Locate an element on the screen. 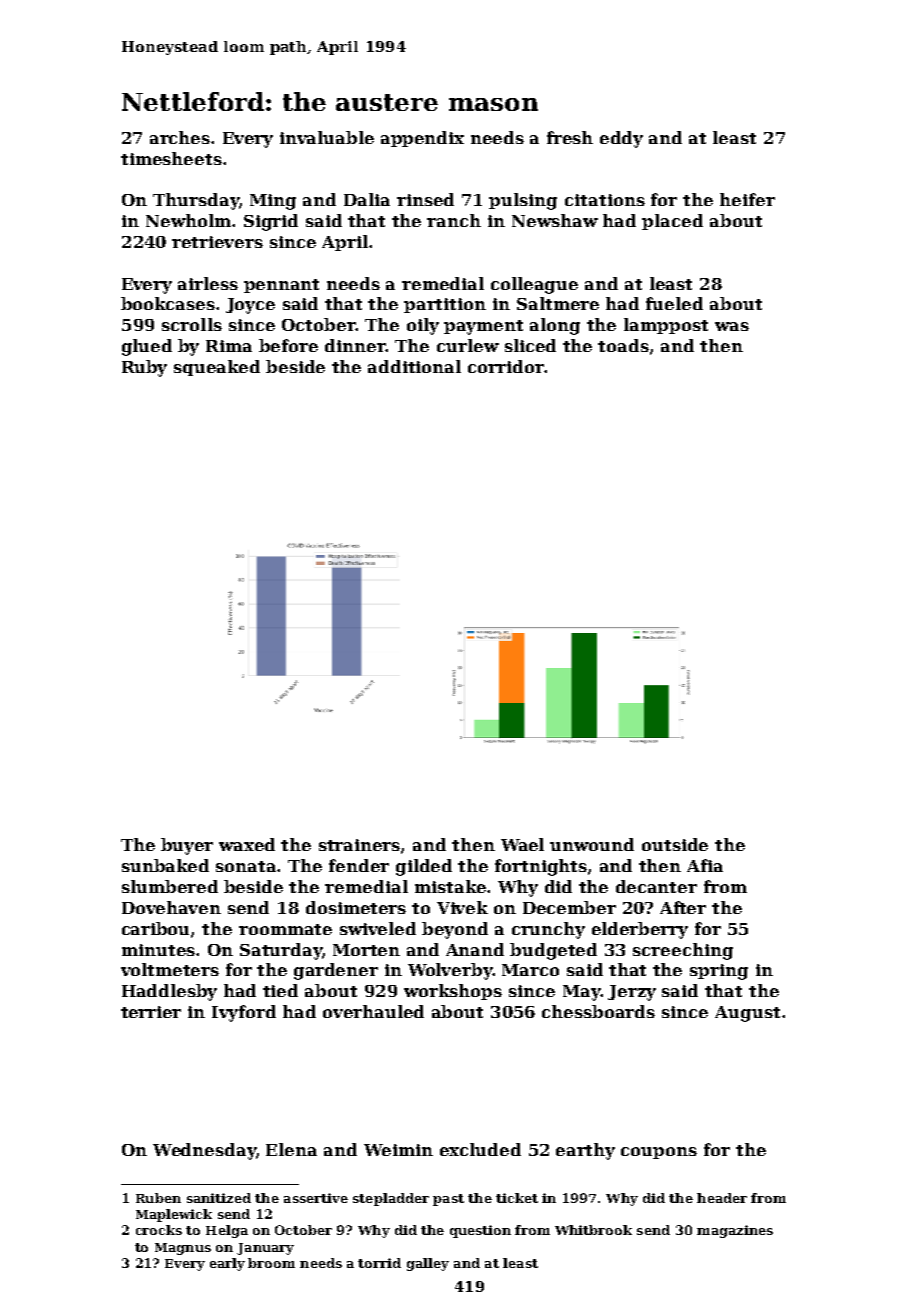 The width and height of the screenshot is (908, 1316). broom is located at coordinates (271, 1263).
